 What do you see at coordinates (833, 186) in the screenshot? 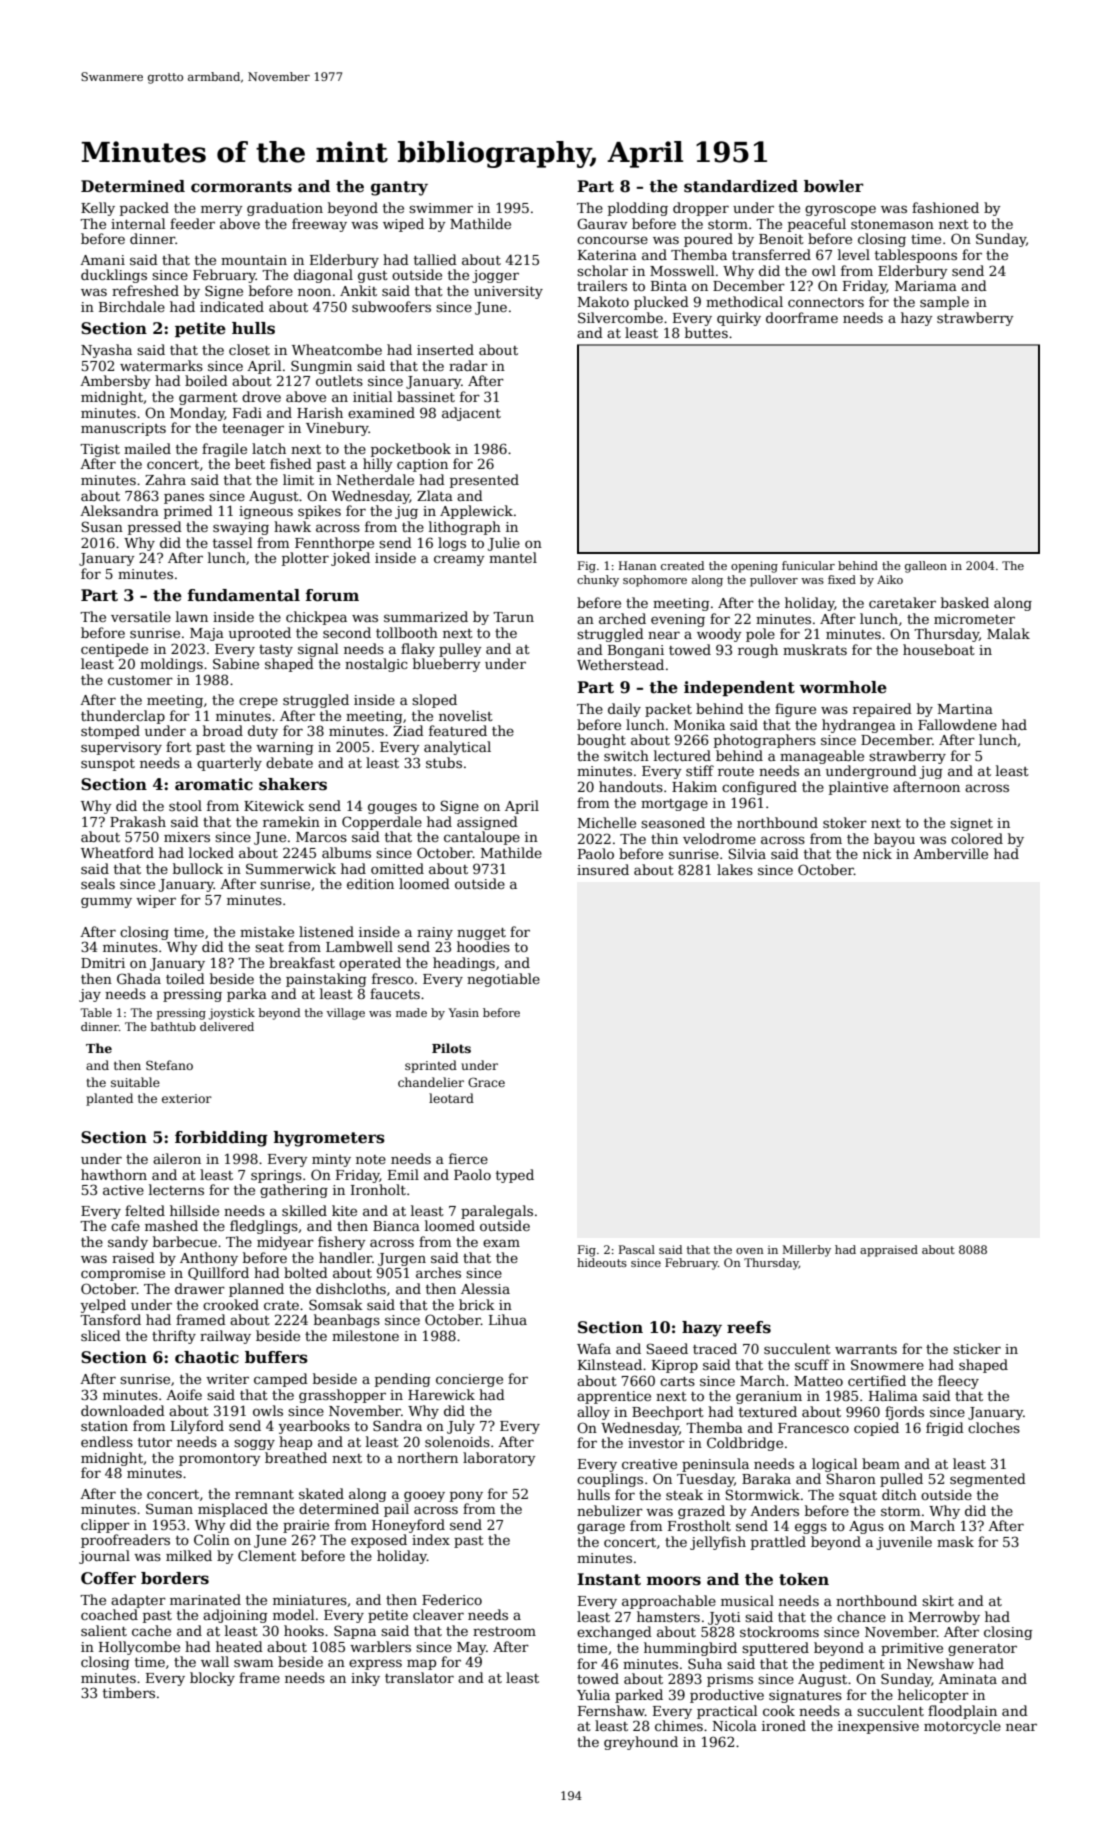
I see `bowler` at bounding box center [833, 186].
